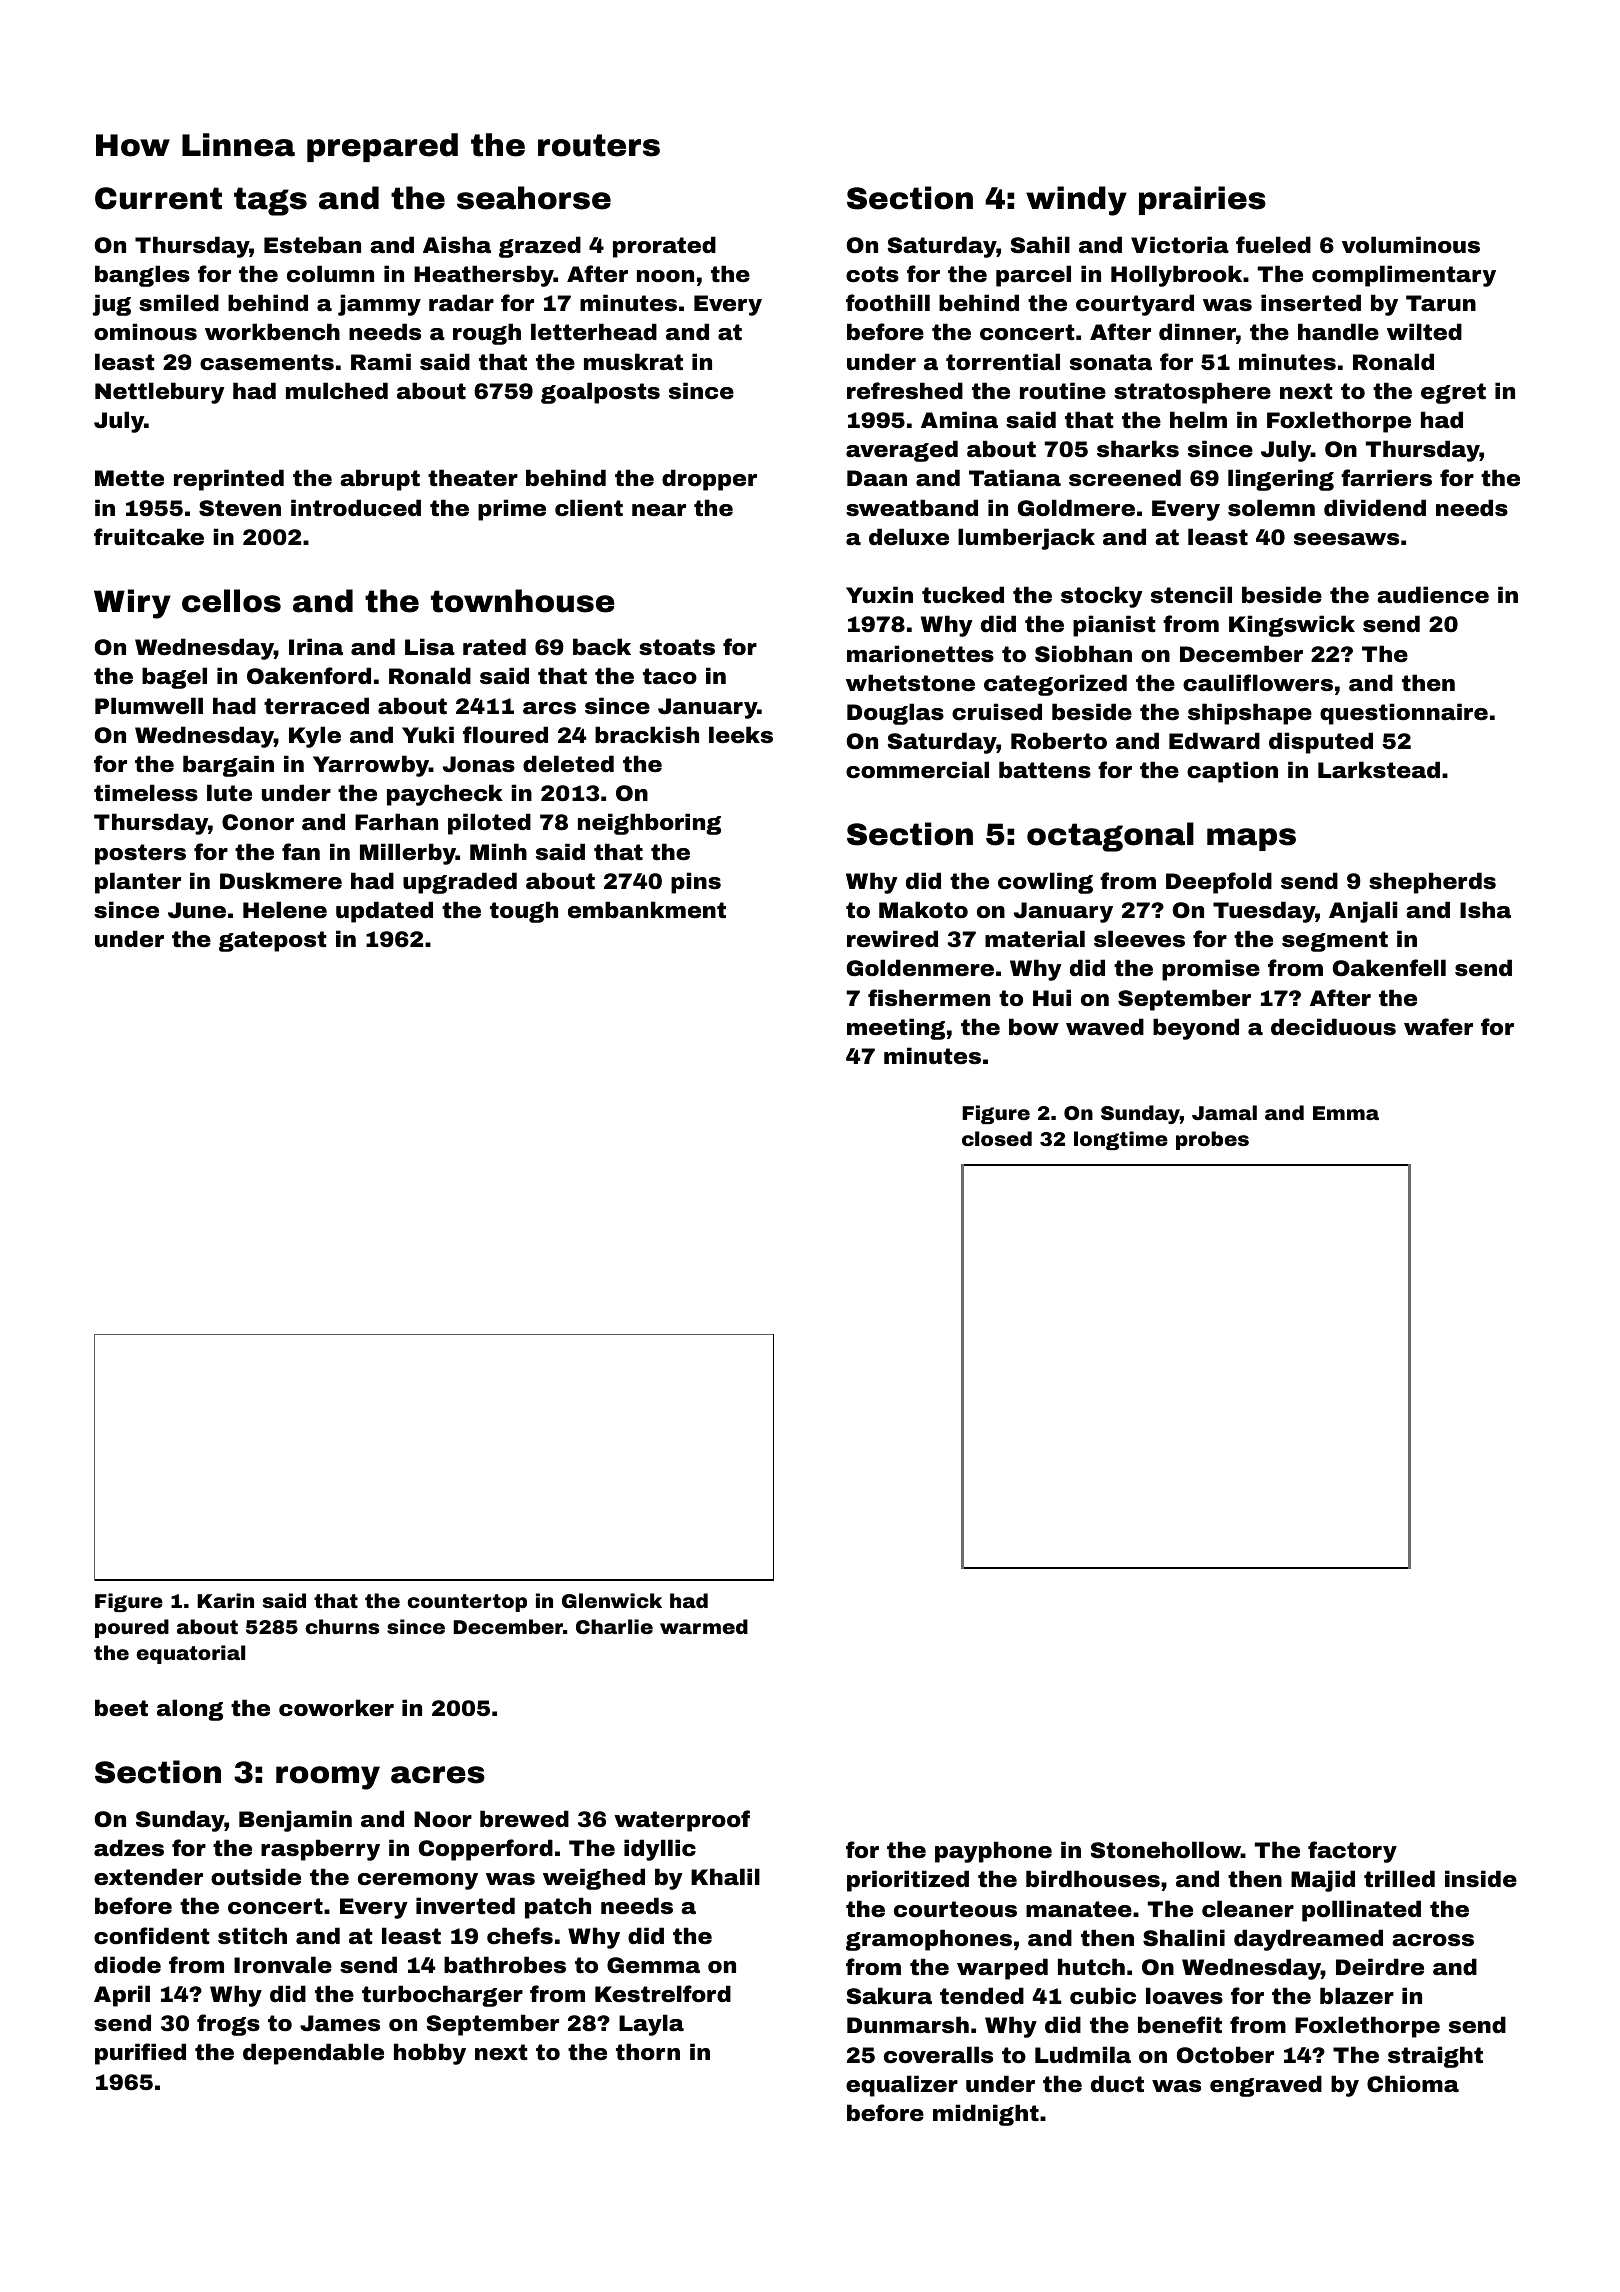 The width and height of the screenshot is (1620, 2292). What do you see at coordinates (1352, 1852) in the screenshot?
I see `factory` at bounding box center [1352, 1852].
